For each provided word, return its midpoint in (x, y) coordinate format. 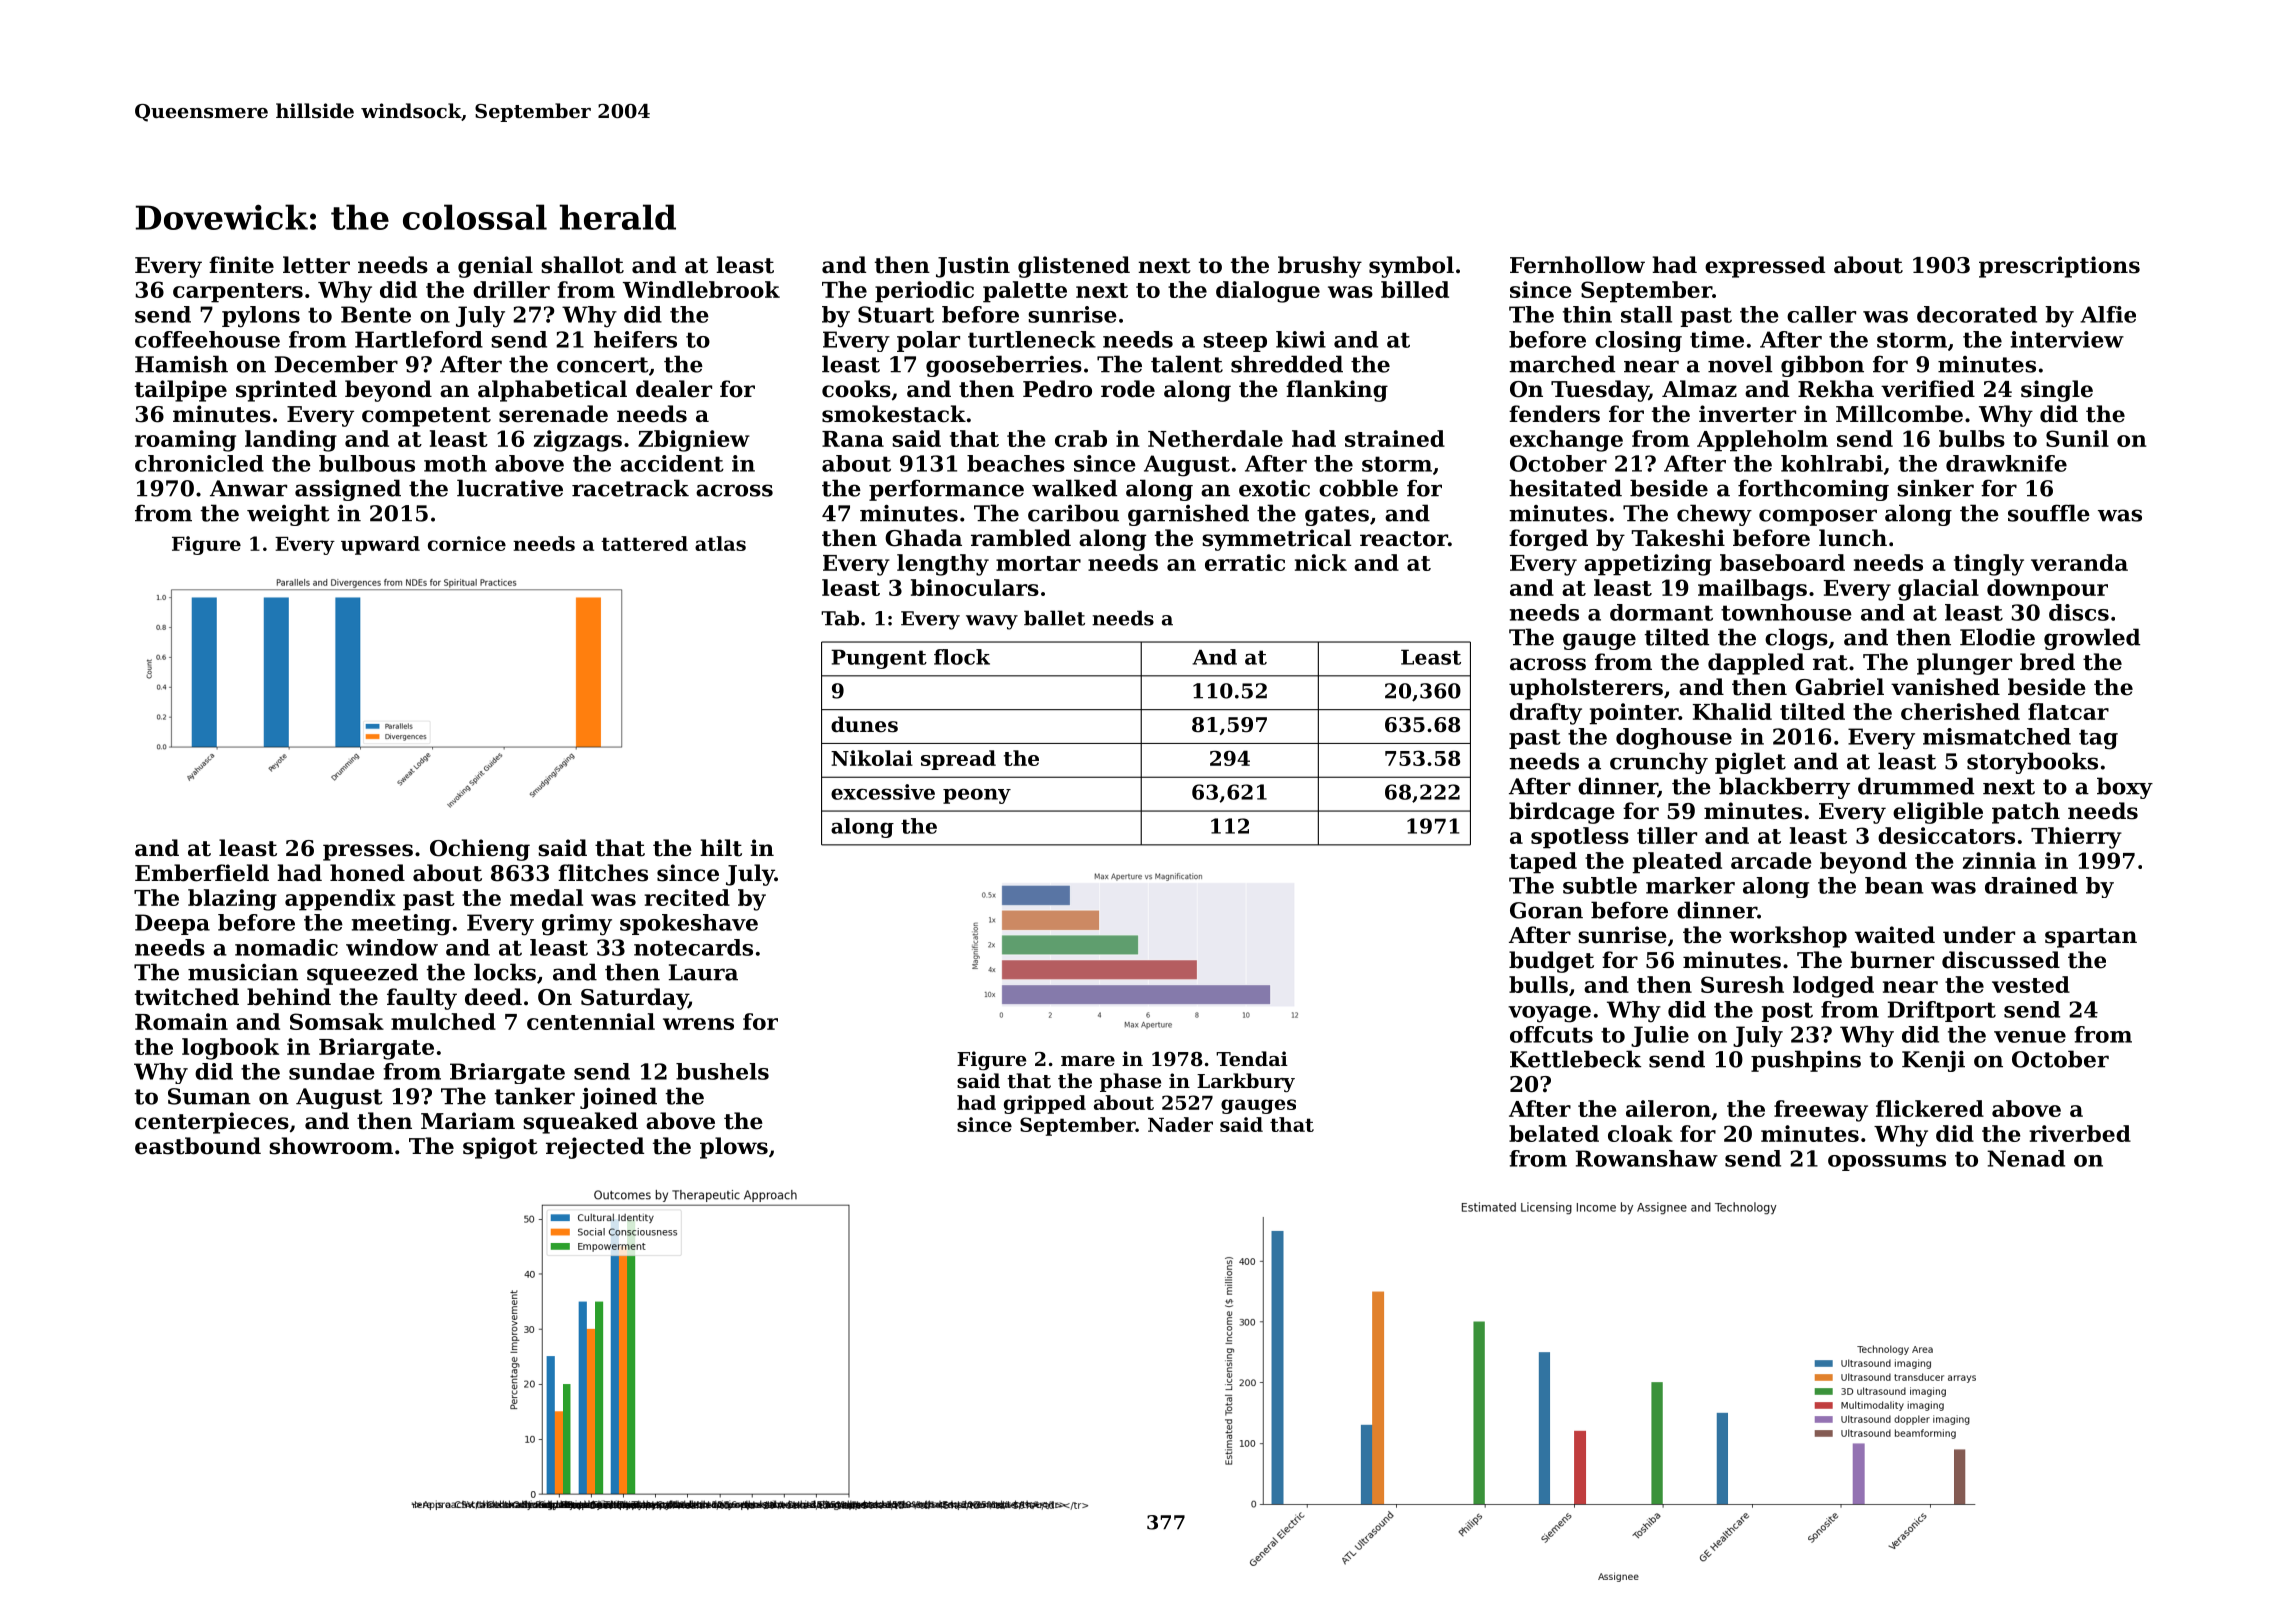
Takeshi (1678, 538)
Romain (181, 1021)
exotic (1274, 488)
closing (1638, 341)
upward (380, 545)
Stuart (896, 314)
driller (511, 289)
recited (687, 897)
